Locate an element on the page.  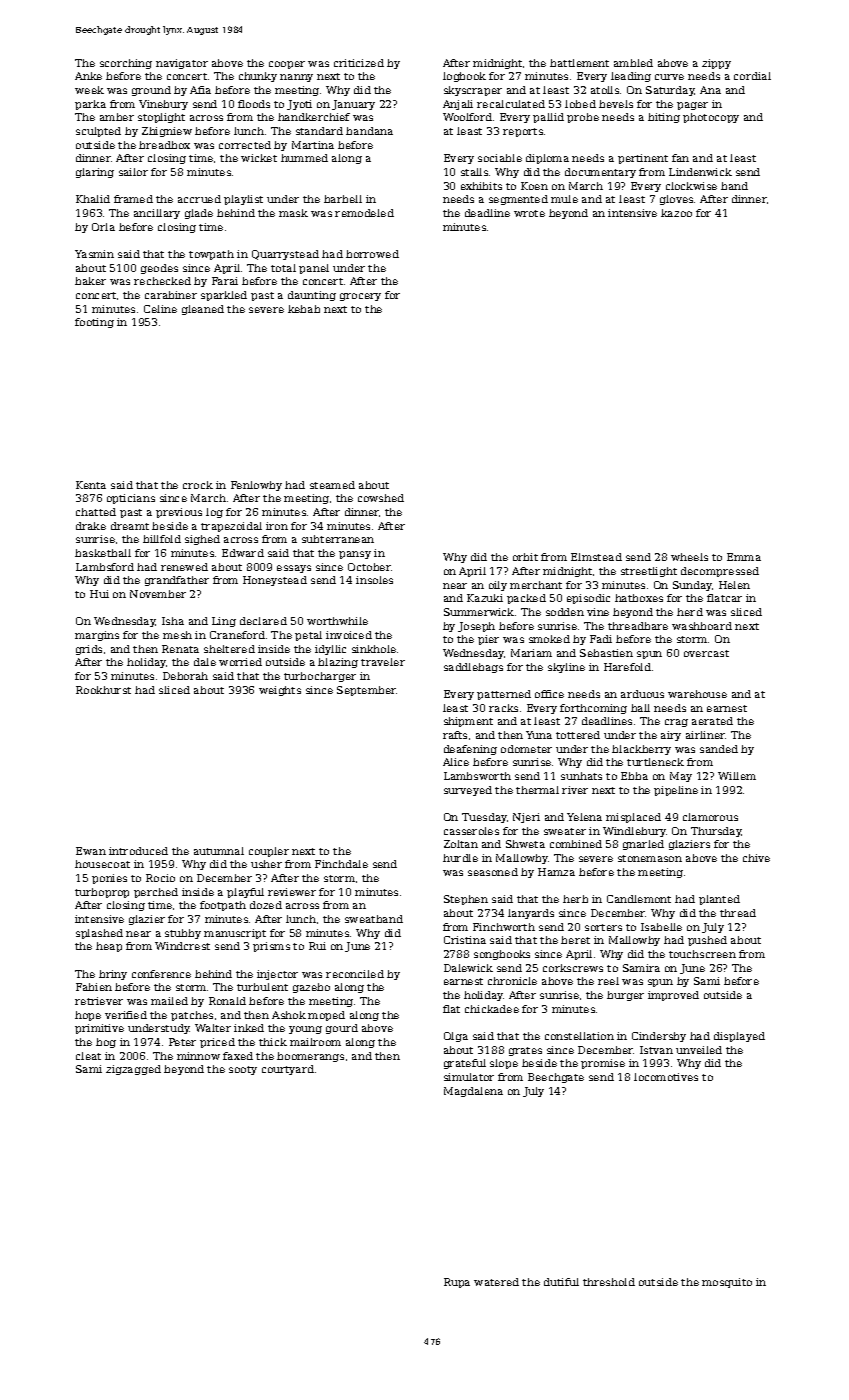
autumnal is located at coordinates (219, 851).
